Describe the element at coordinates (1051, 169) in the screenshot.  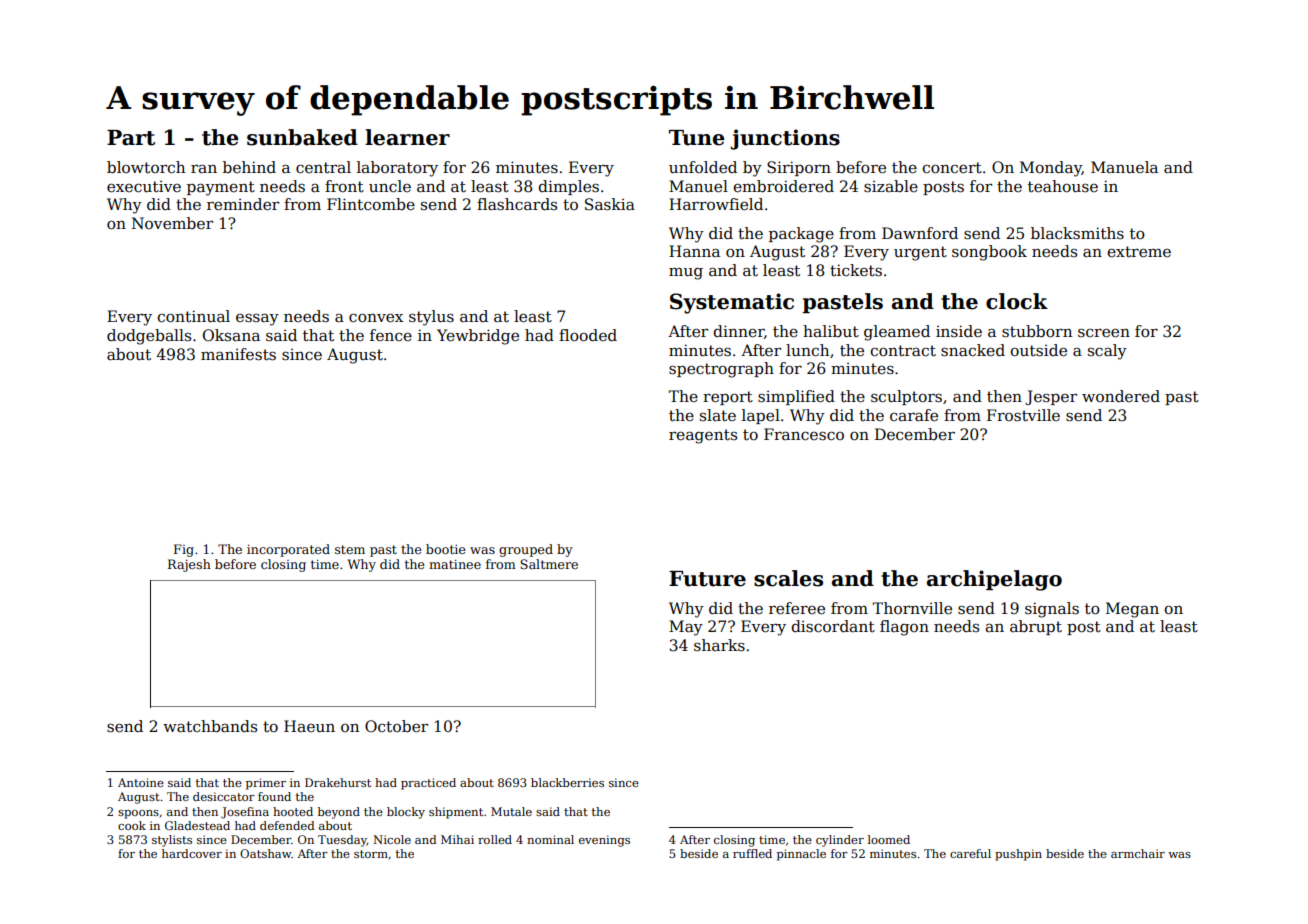
I see `Monday` at that location.
